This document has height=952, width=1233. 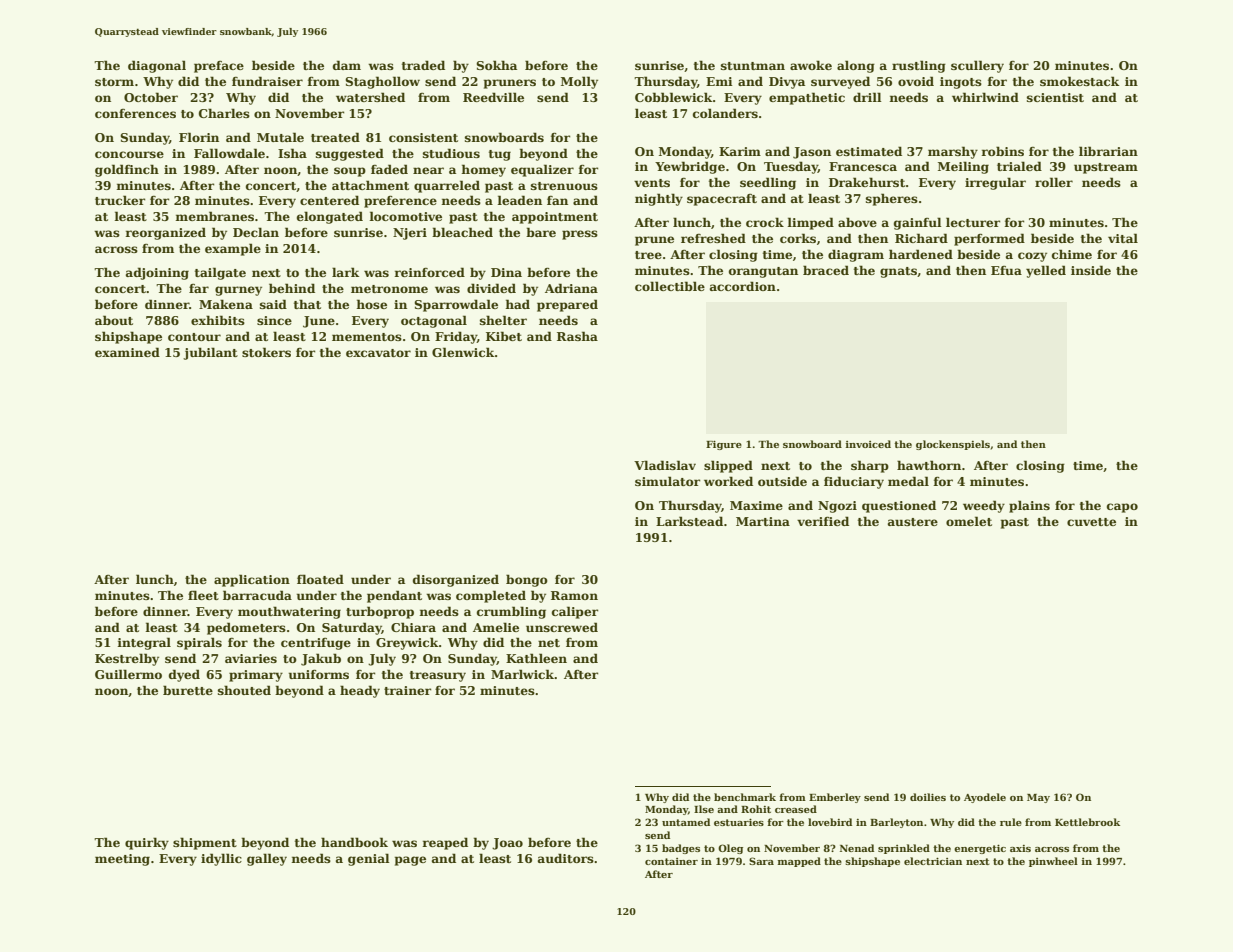 I want to click on Sokha, so click(x=496, y=65).
